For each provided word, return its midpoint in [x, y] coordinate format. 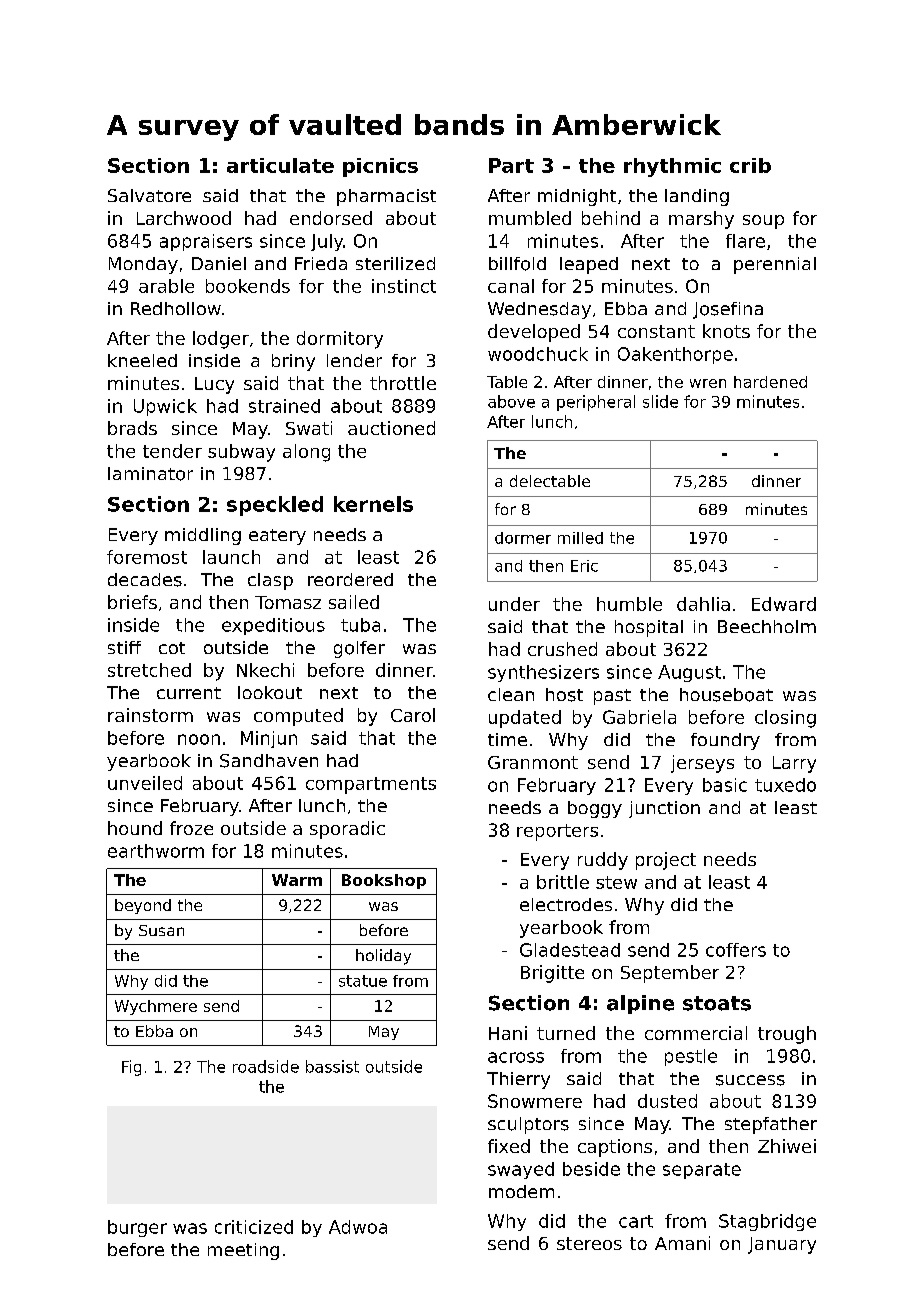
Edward [784, 604]
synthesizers [543, 673]
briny [293, 362]
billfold [517, 264]
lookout [270, 692]
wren [708, 383]
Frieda [321, 263]
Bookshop [384, 881]
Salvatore [149, 195]
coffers [736, 950]
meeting [243, 1251]
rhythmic [672, 167]
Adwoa [358, 1227]
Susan [161, 930]
